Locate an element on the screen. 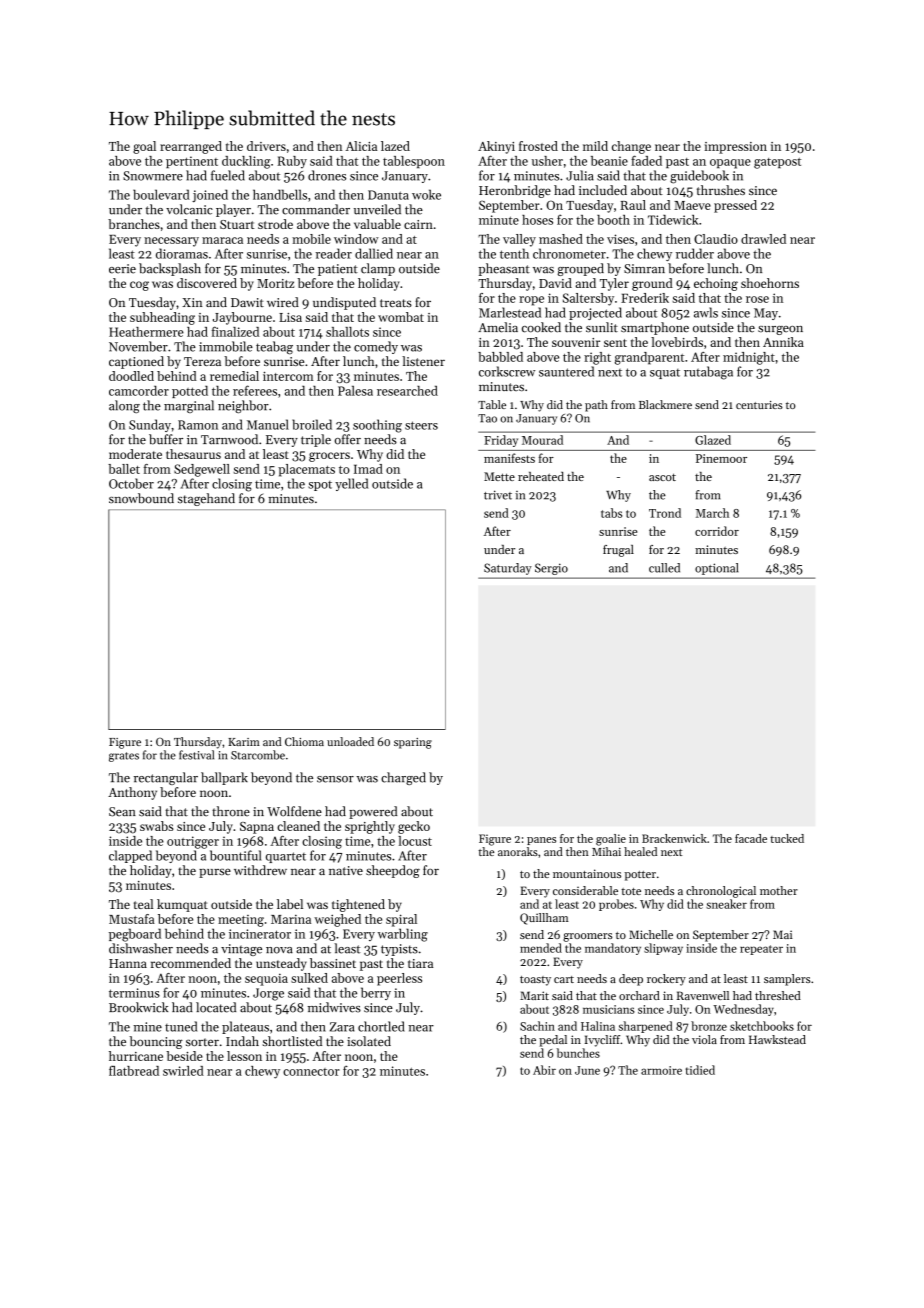  Annika is located at coordinates (783, 342).
